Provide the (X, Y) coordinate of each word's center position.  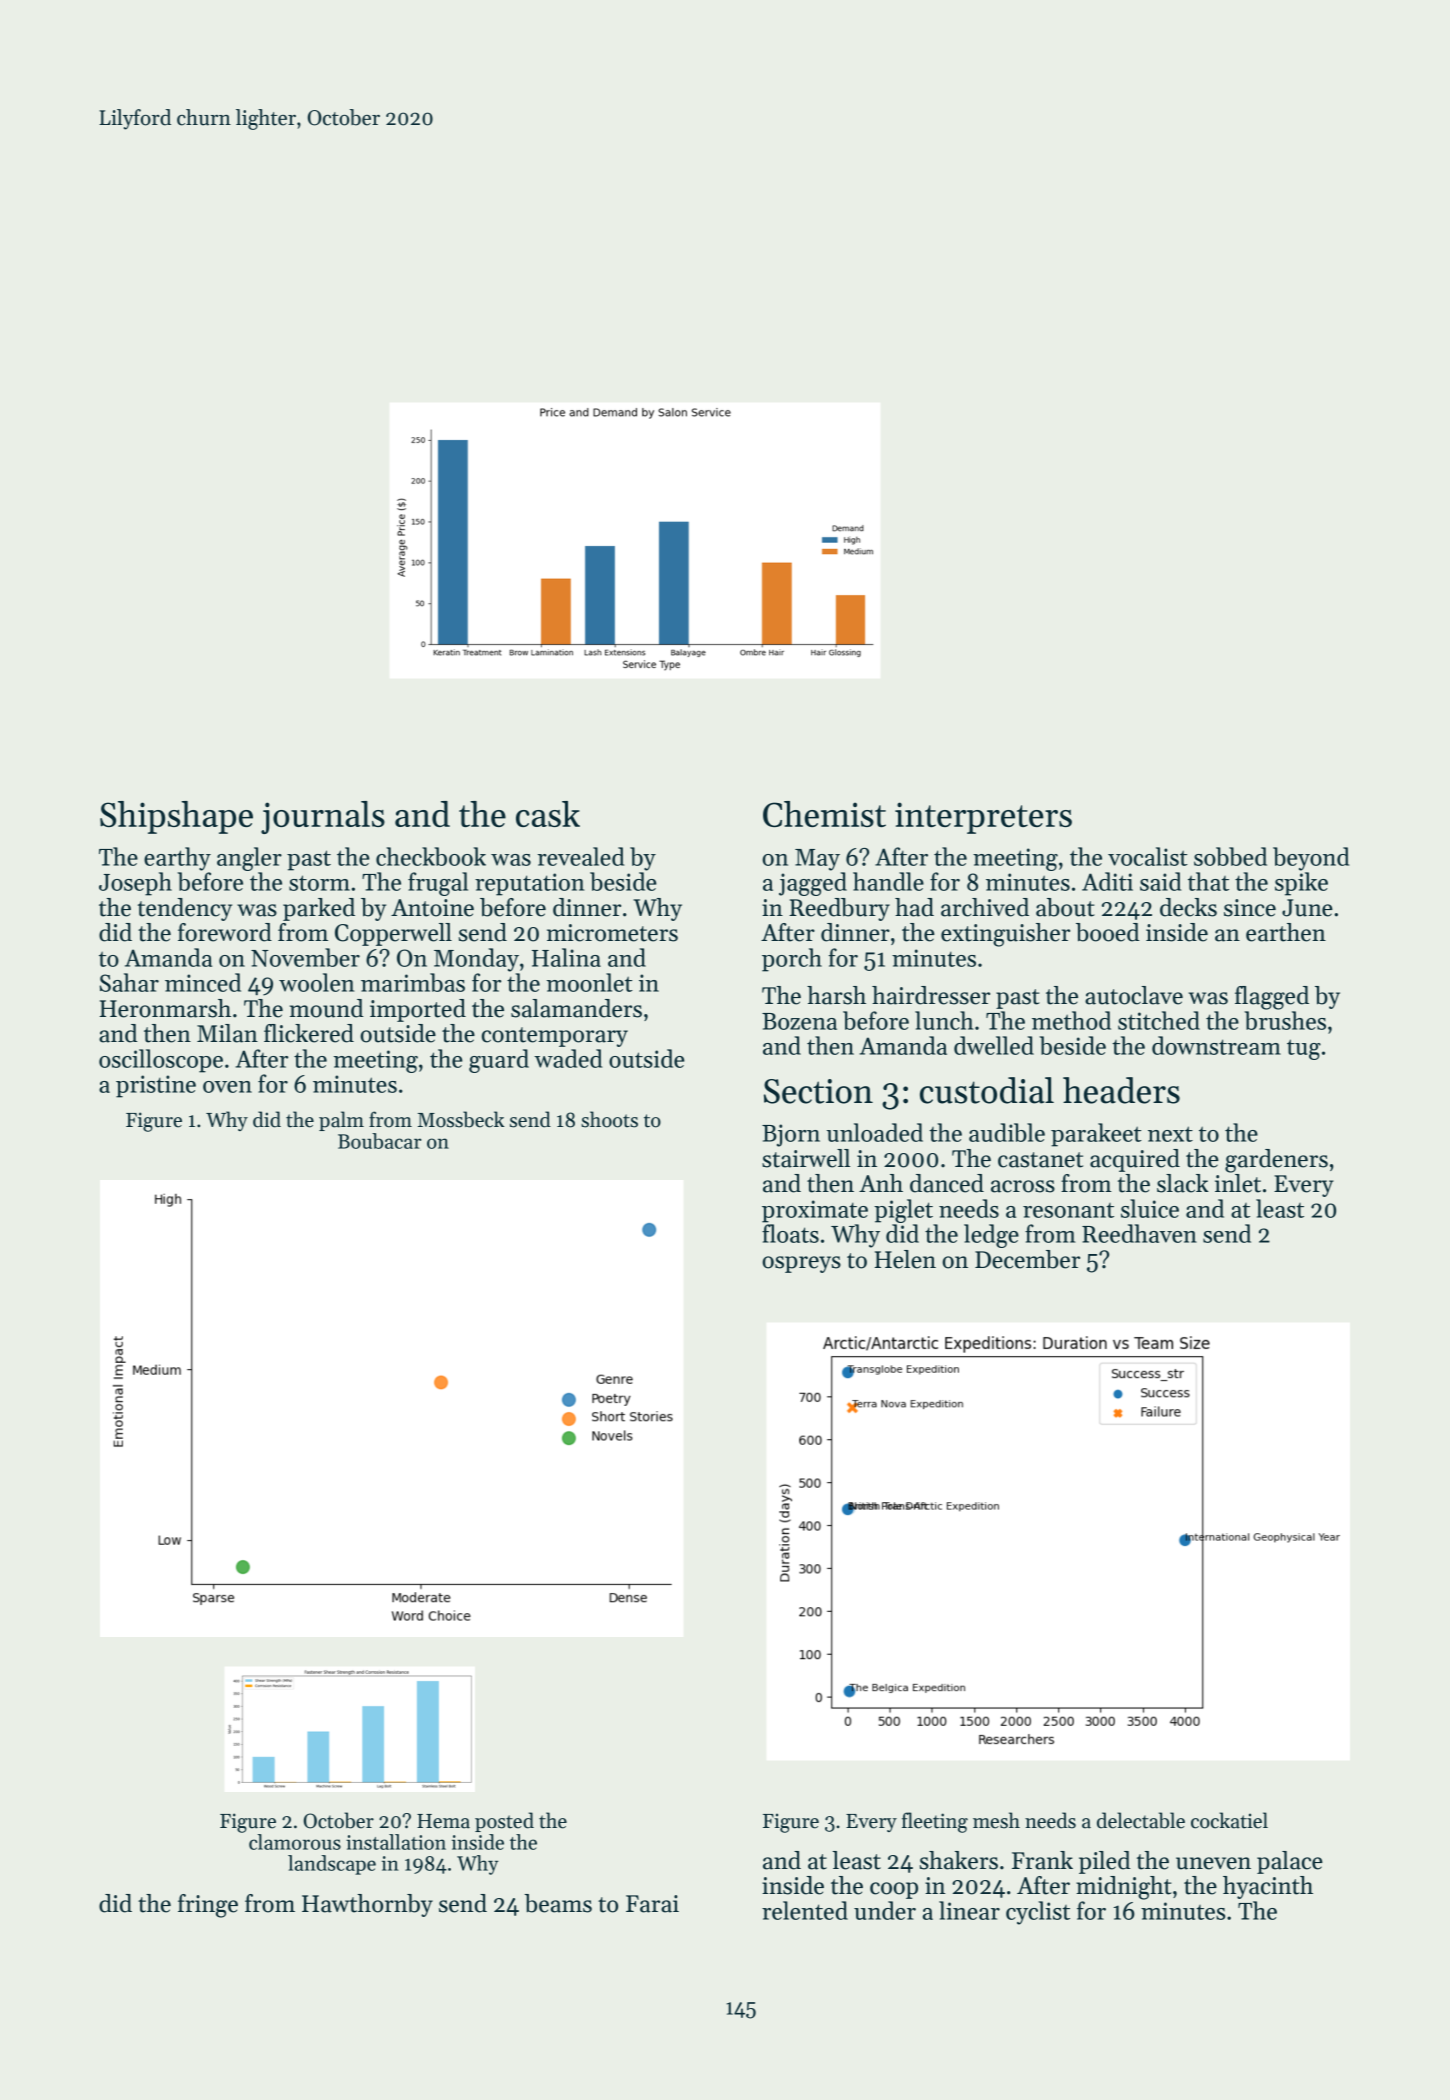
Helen (905, 1259)
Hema (443, 1821)
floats (790, 1233)
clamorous (295, 1842)
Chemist (824, 814)
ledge (991, 1236)
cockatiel (1229, 1820)
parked (319, 909)
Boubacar (380, 1141)
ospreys (801, 1264)
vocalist (1148, 856)
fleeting (935, 1822)
